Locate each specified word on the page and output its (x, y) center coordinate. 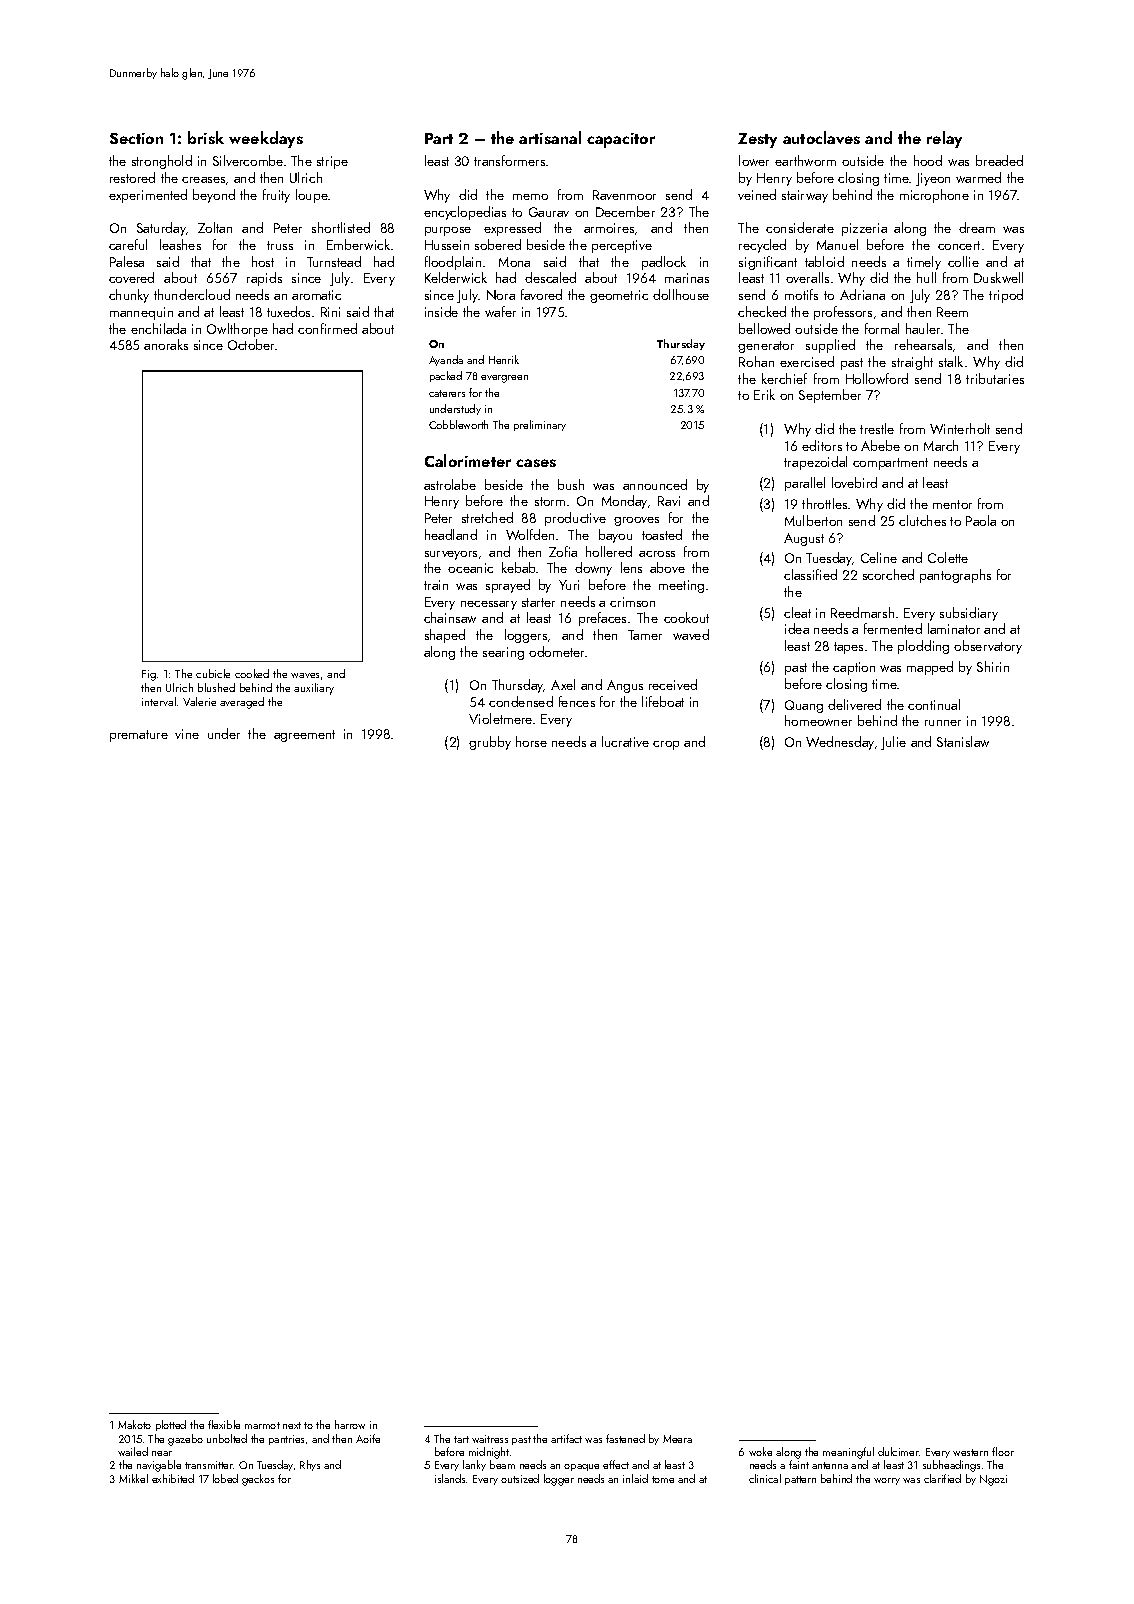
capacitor (621, 140)
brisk (206, 137)
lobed (225, 1478)
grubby (490, 743)
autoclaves (821, 137)
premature (139, 736)
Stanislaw (963, 741)
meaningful (848, 1453)
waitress (490, 1439)
